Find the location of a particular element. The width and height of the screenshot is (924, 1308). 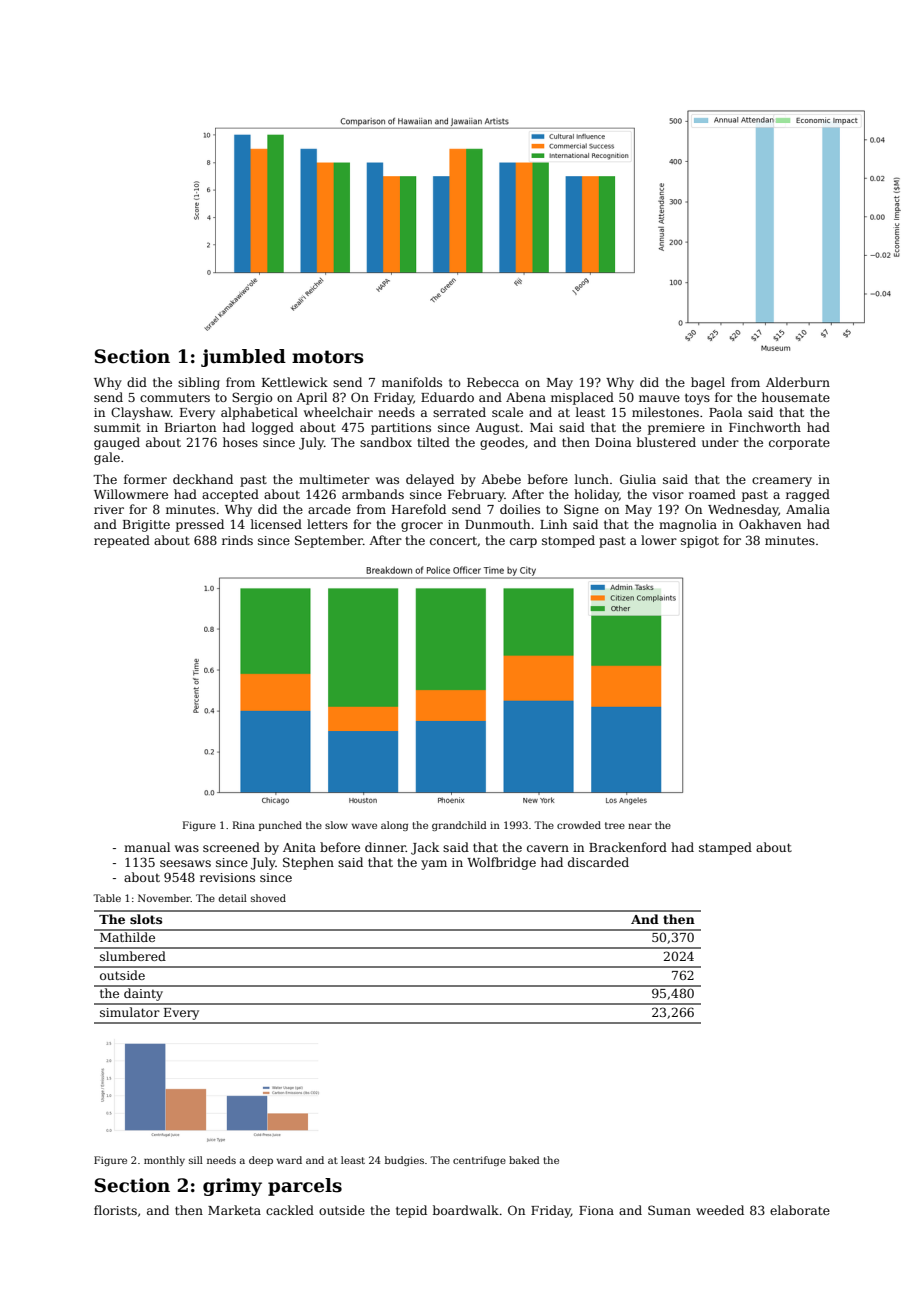

grocer is located at coordinates (422, 527).
